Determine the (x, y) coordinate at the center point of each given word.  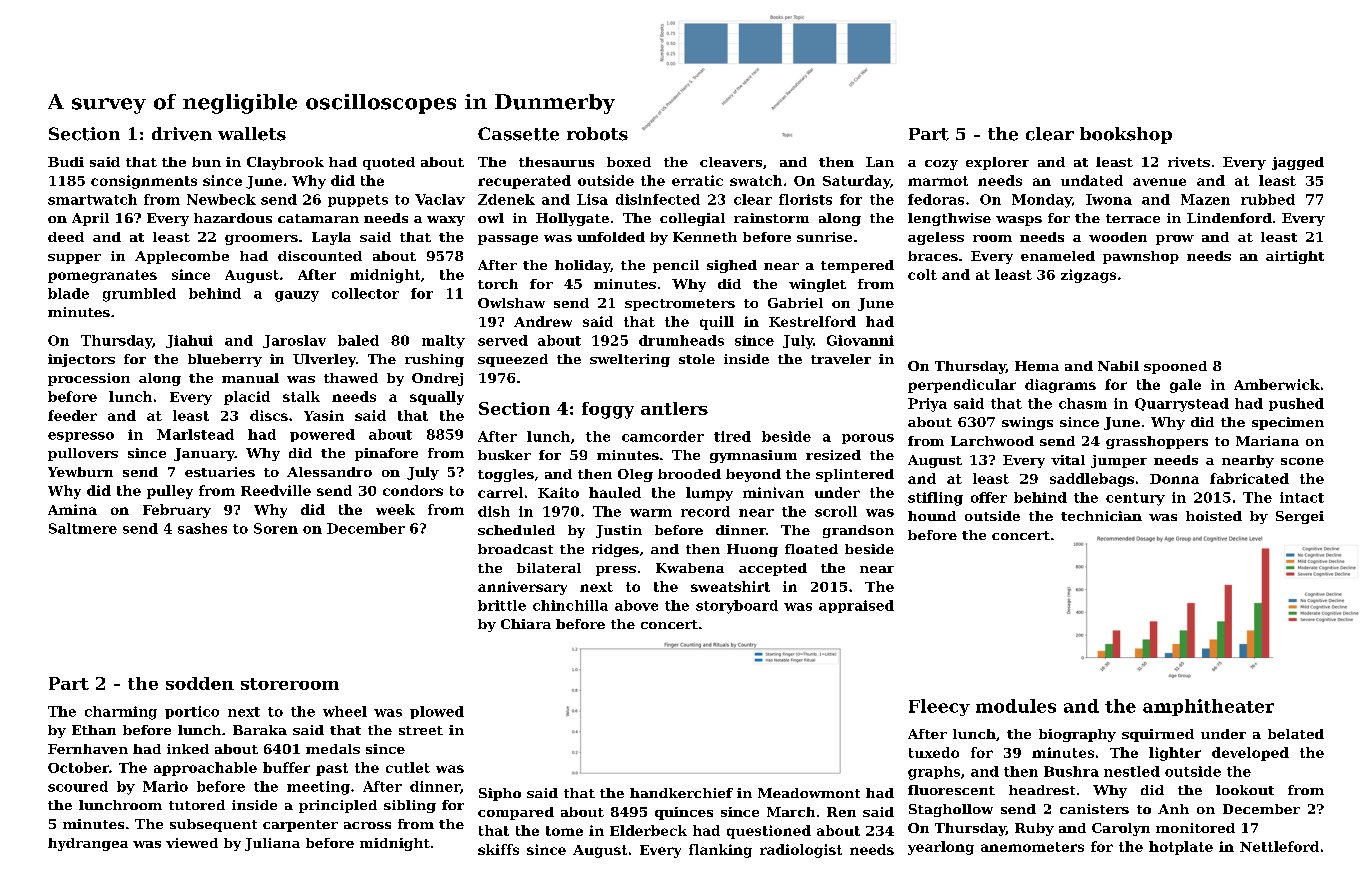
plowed (437, 712)
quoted (389, 163)
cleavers (731, 162)
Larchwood (992, 441)
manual (250, 378)
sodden (200, 683)
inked (188, 749)
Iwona (1109, 199)
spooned (1175, 367)
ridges (615, 550)
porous (868, 439)
